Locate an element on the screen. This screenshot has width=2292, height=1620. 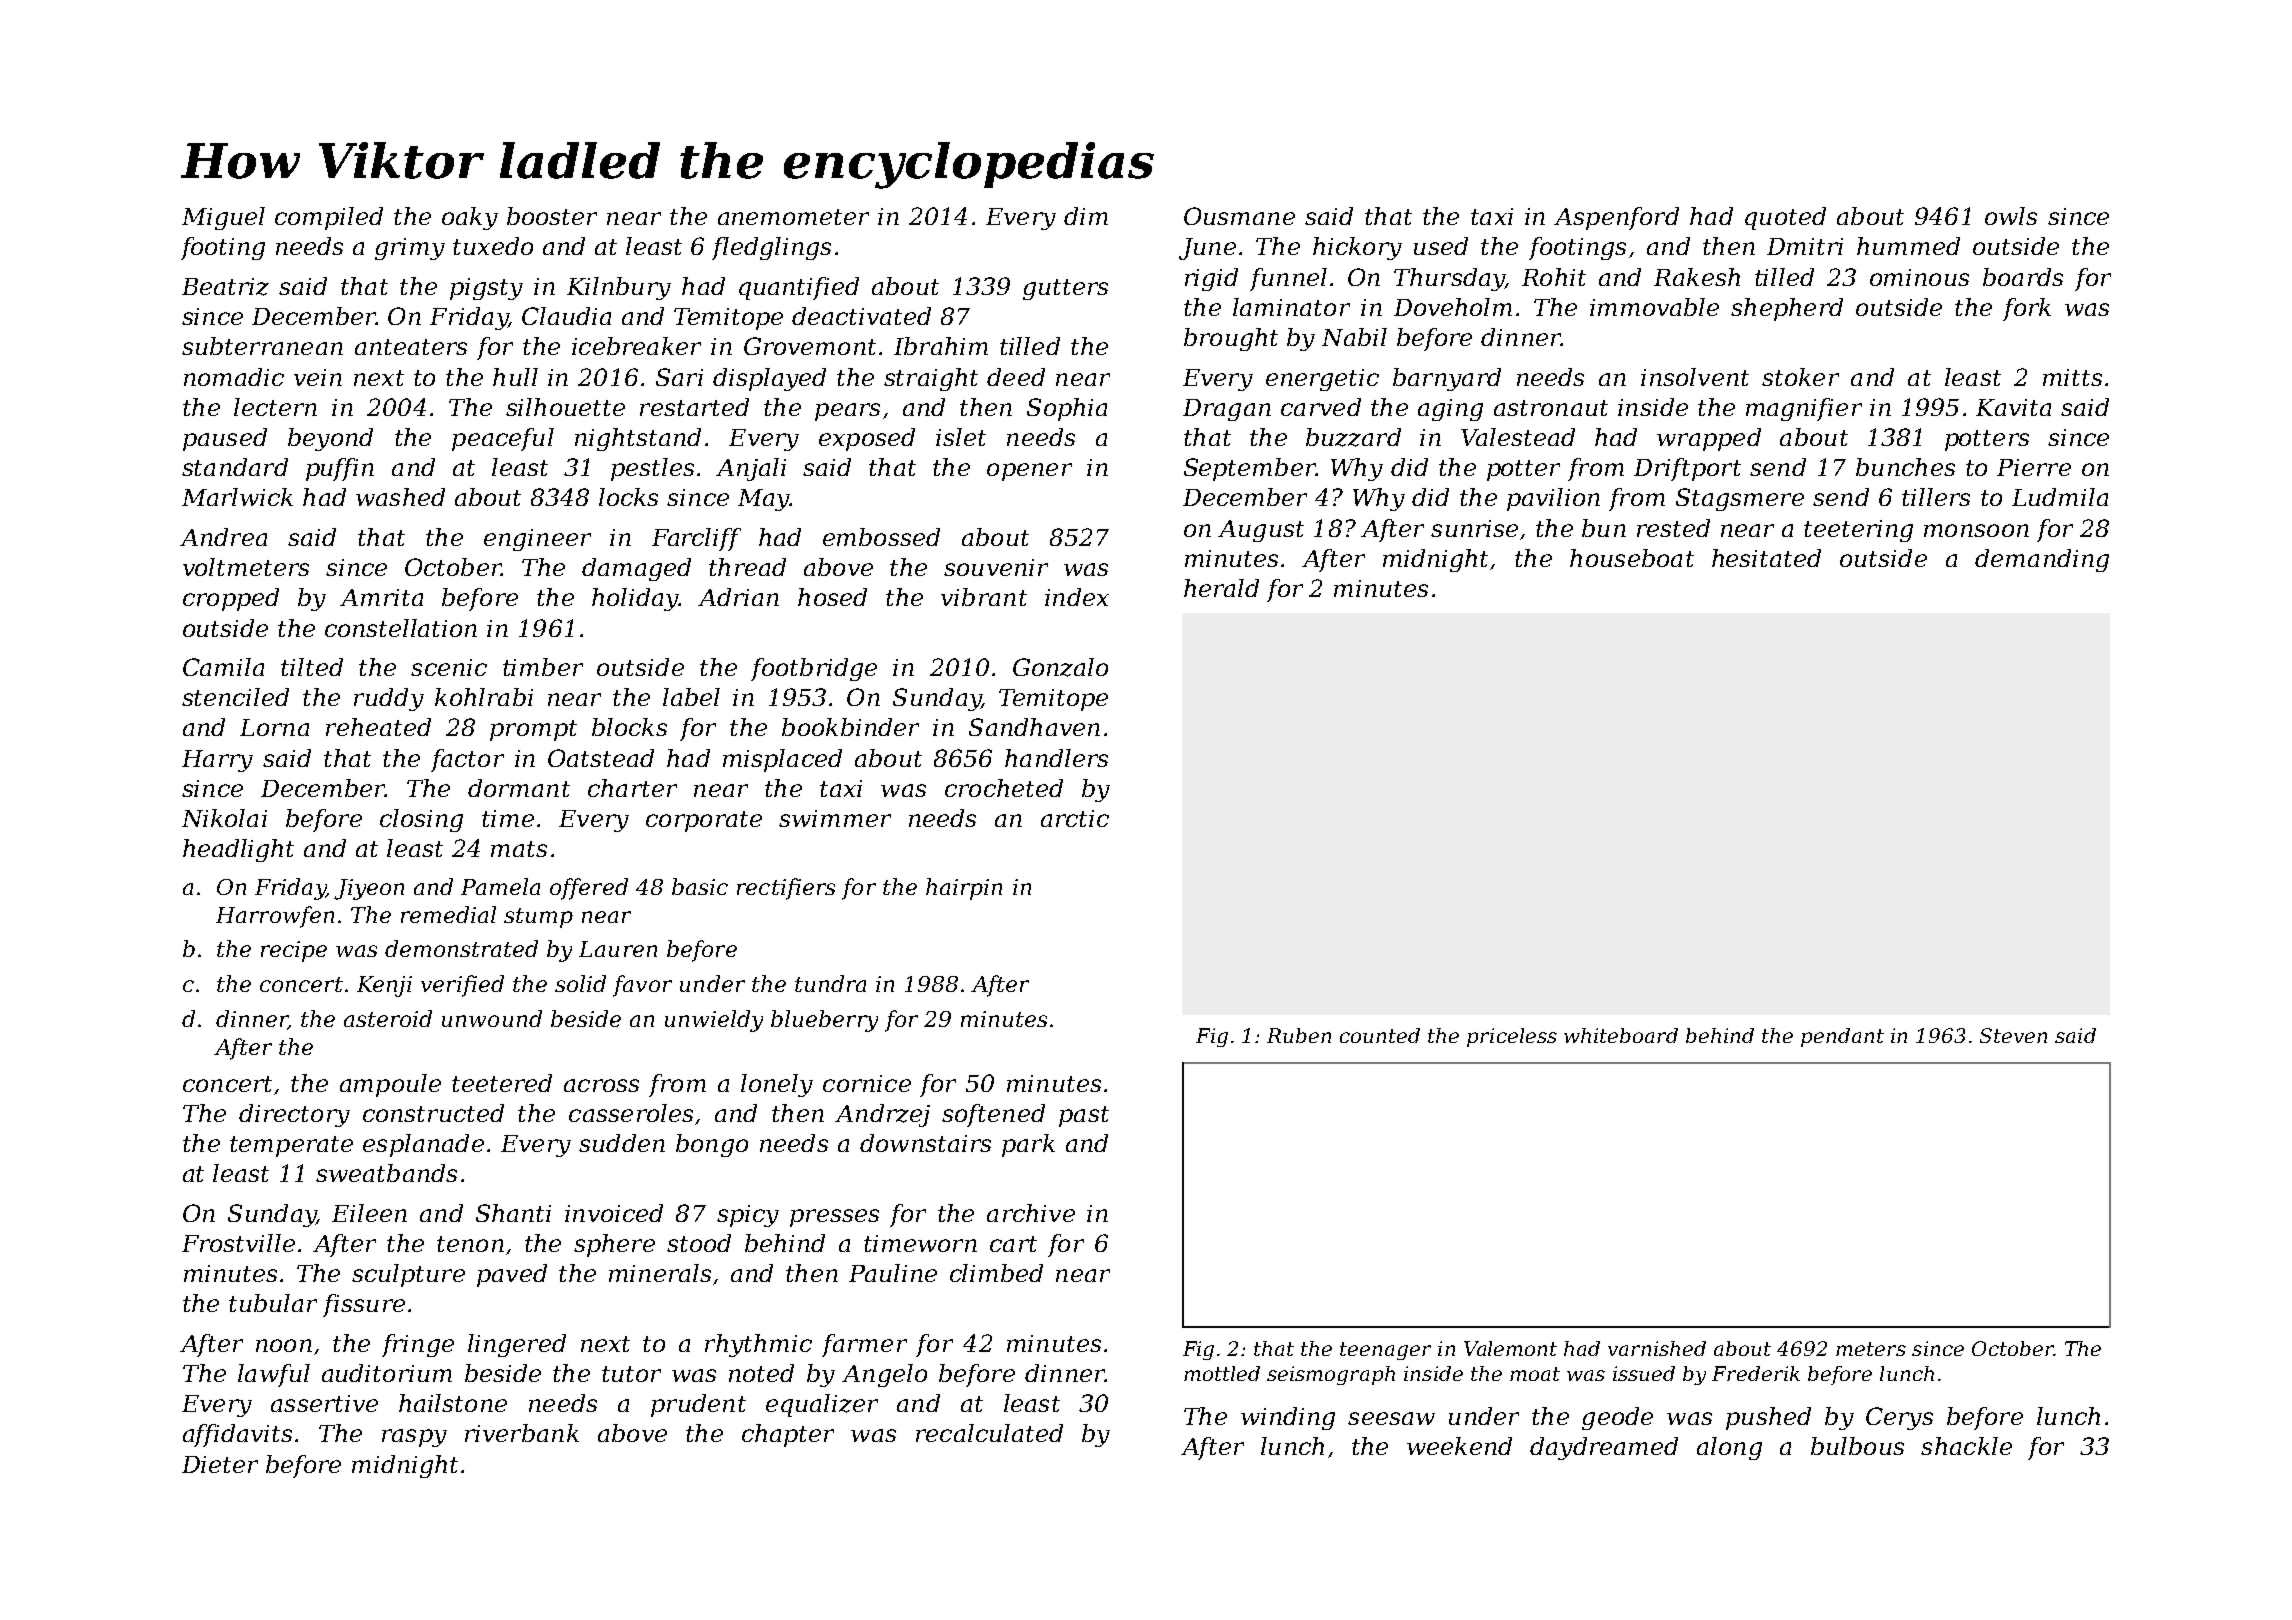
past is located at coordinates (1084, 1116).
